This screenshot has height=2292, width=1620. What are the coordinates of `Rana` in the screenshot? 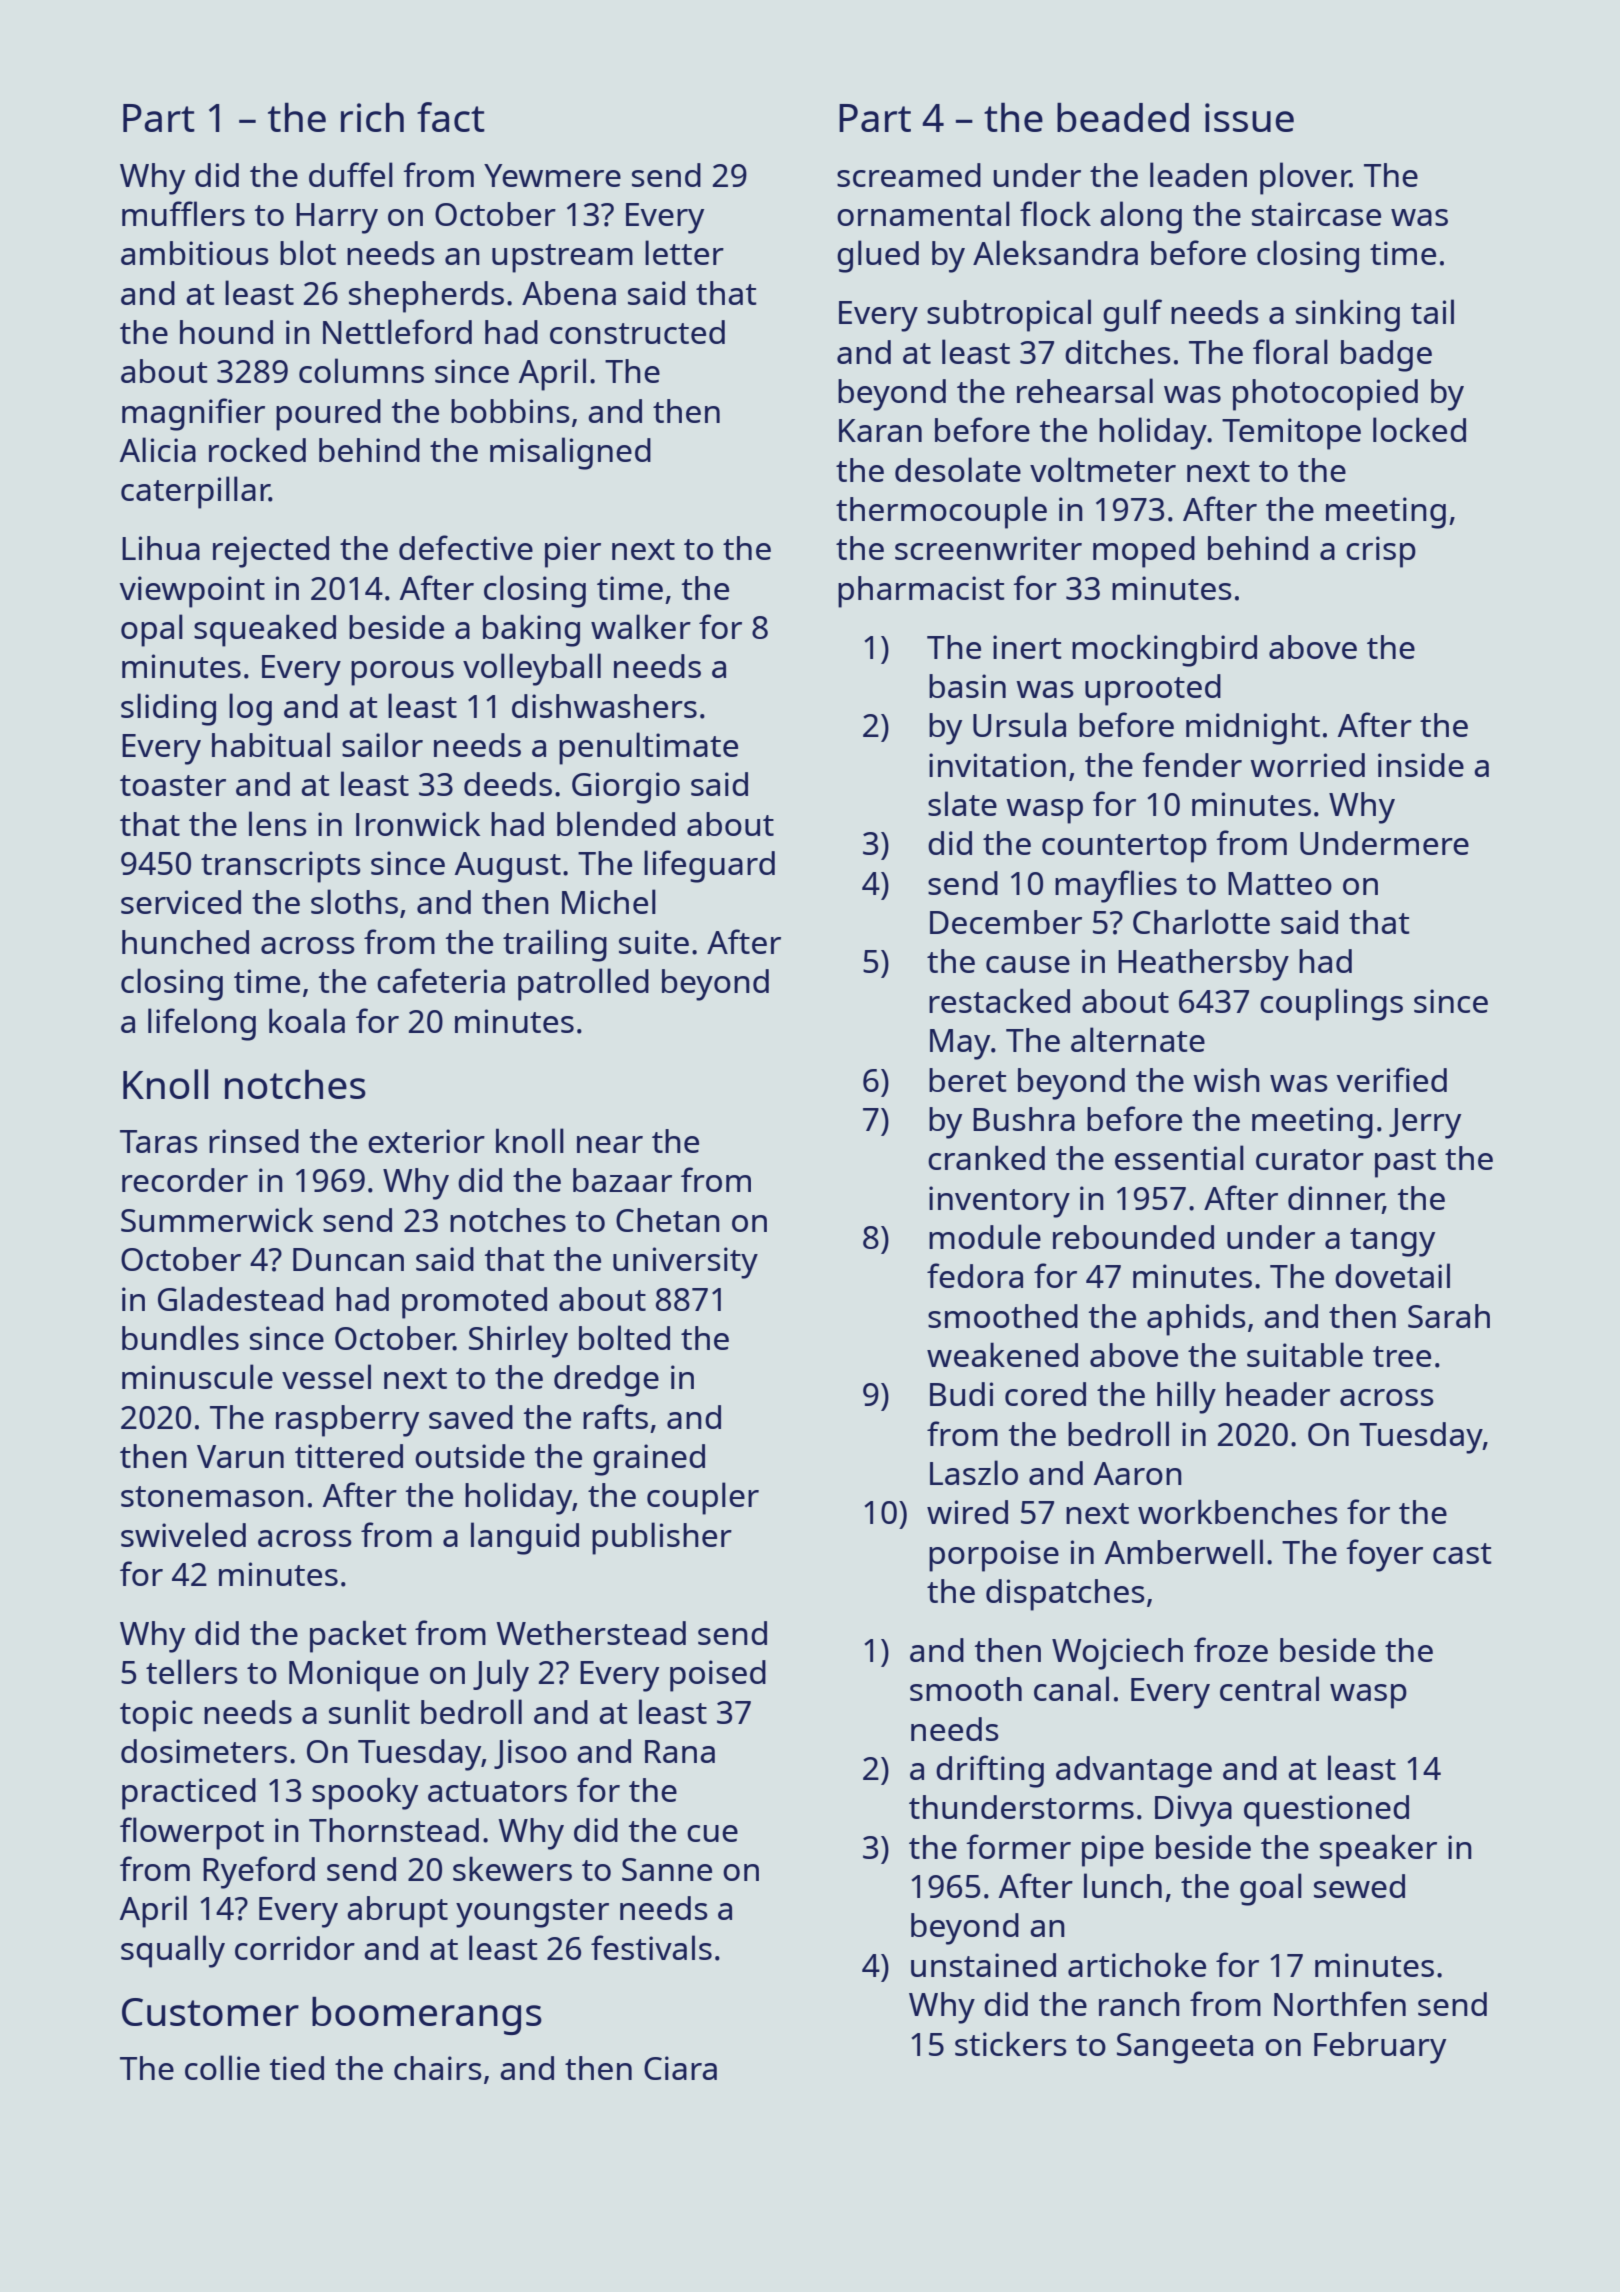 It's located at (680, 1751).
